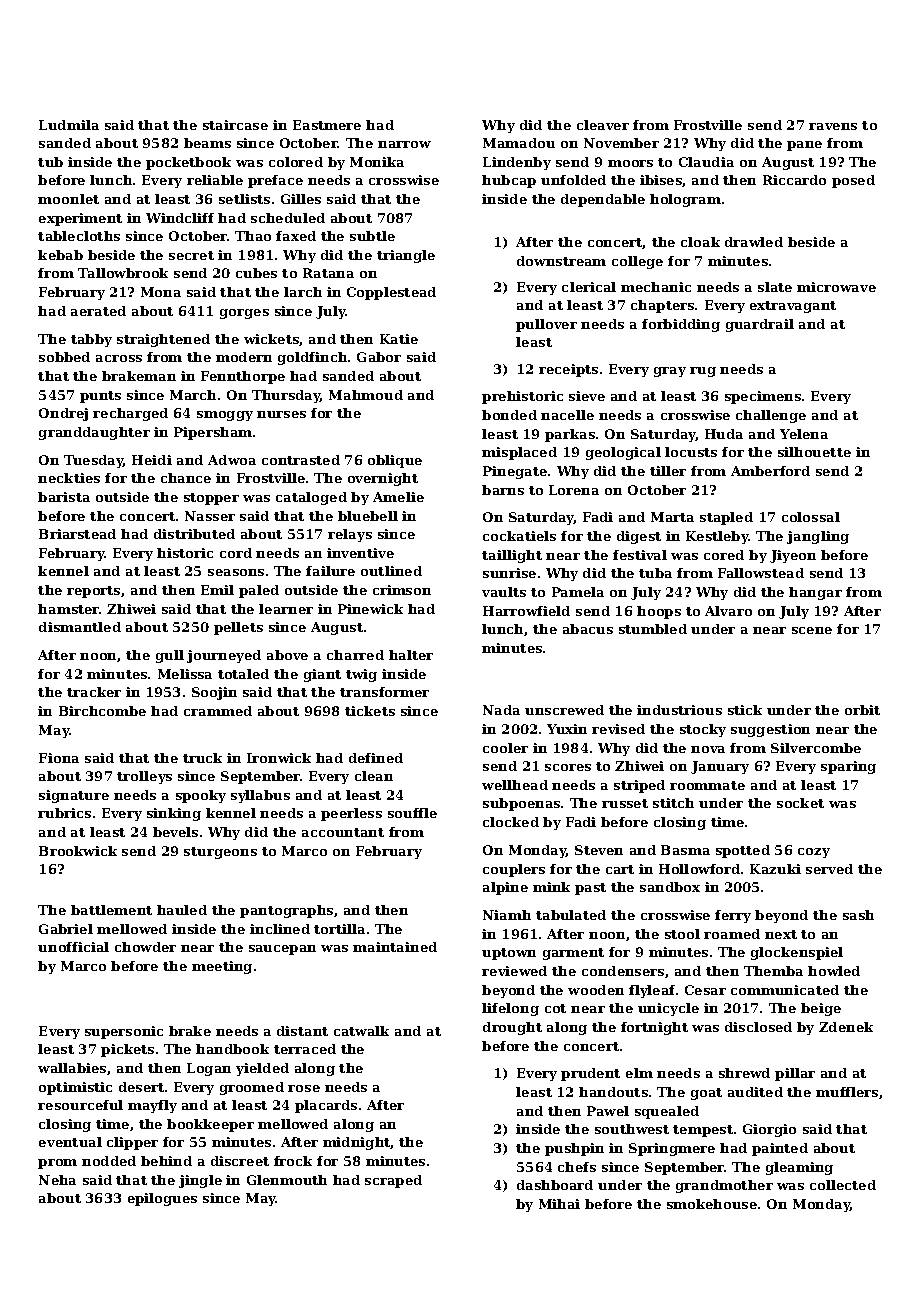 Image resolution: width=924 pixels, height=1308 pixels. What do you see at coordinates (503, 490) in the page?
I see `barns` at bounding box center [503, 490].
